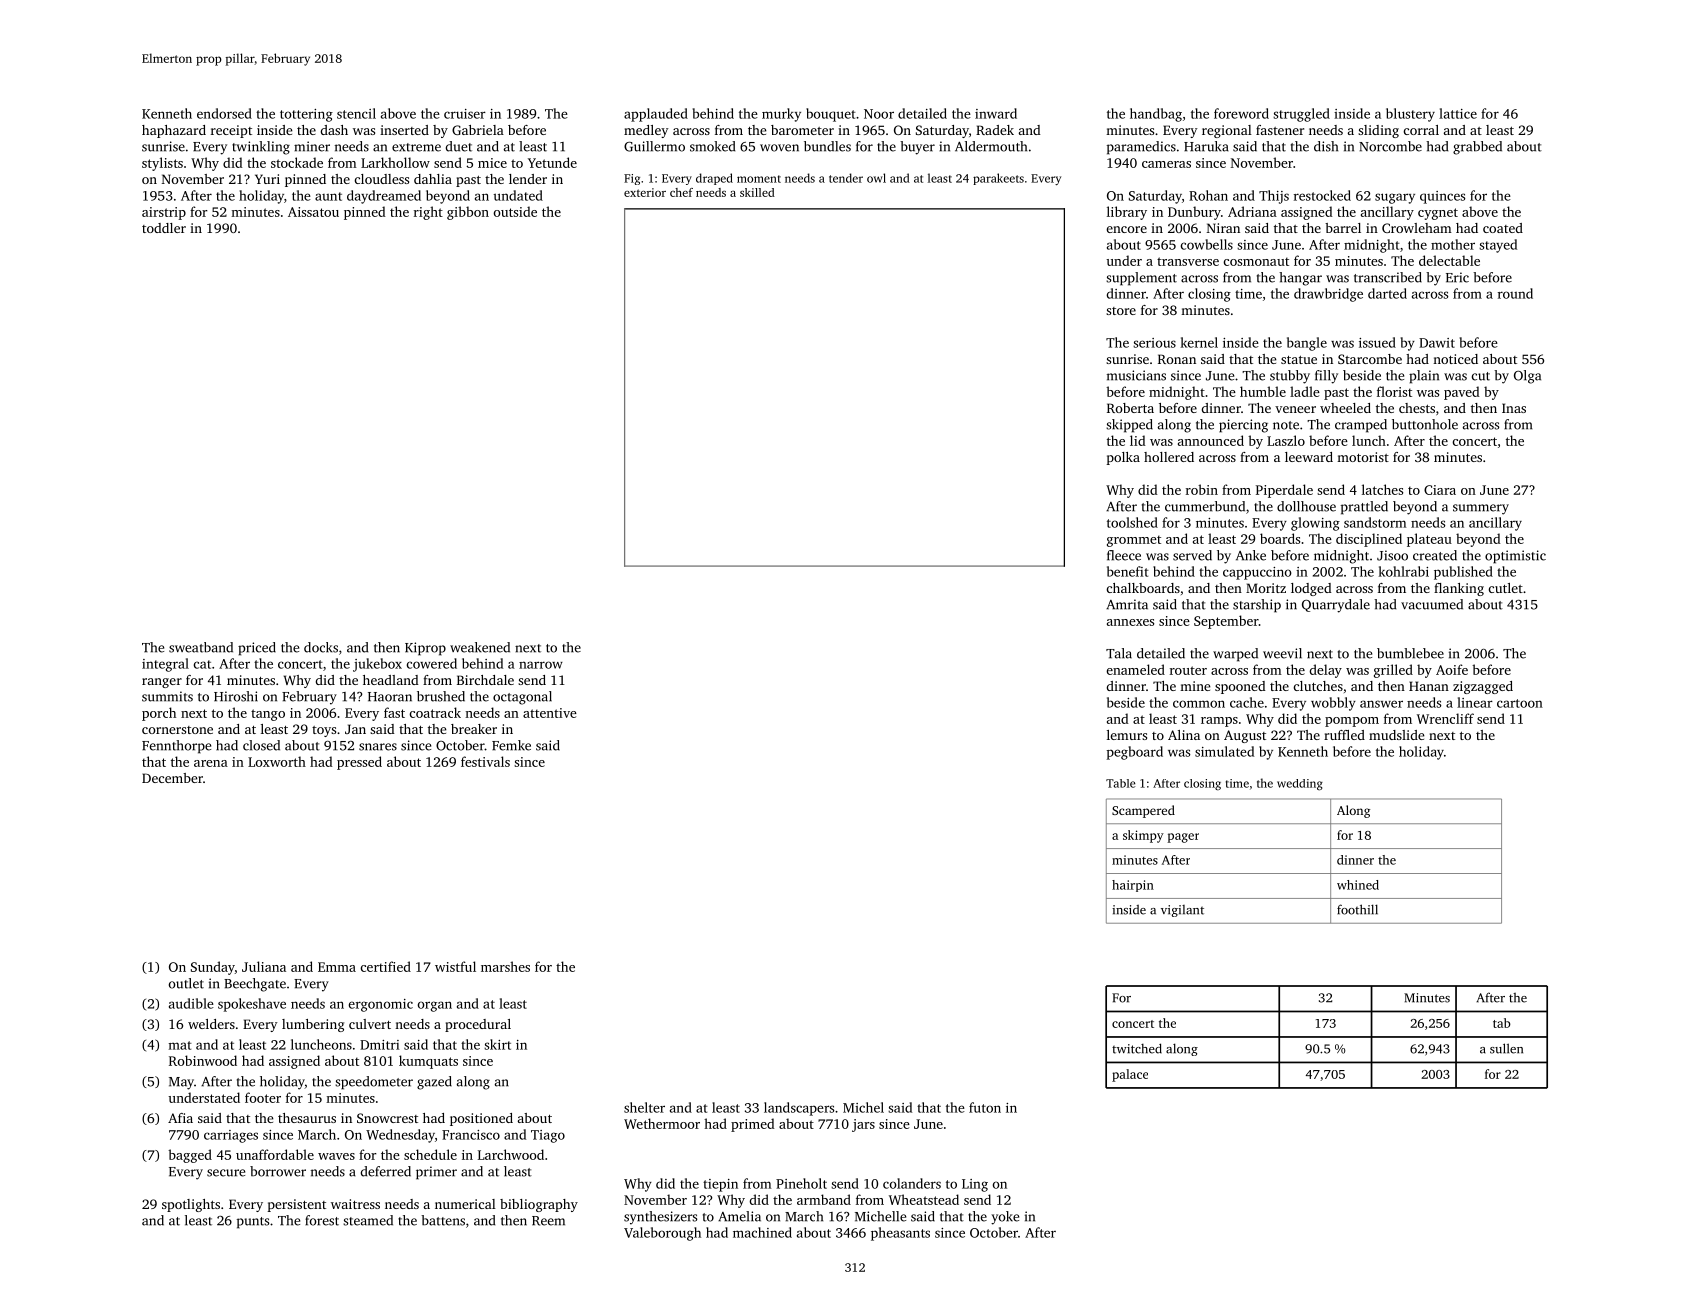 This screenshot has height=1305, width=1689. What do you see at coordinates (1130, 408) in the screenshot?
I see `Roberta` at bounding box center [1130, 408].
